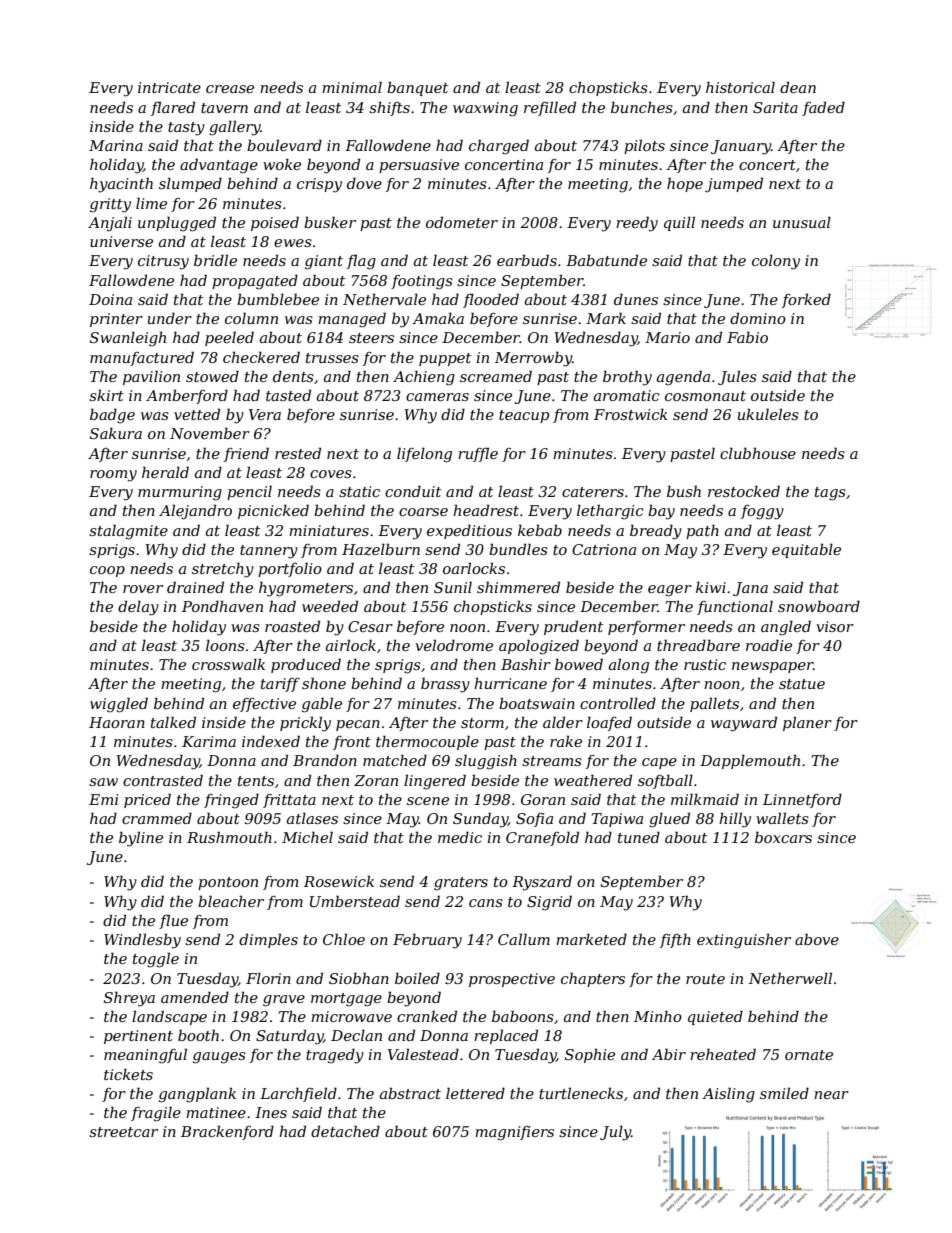 The height and width of the image is (1233, 952). What do you see at coordinates (389, 108) in the image?
I see `shifts` at bounding box center [389, 108].
